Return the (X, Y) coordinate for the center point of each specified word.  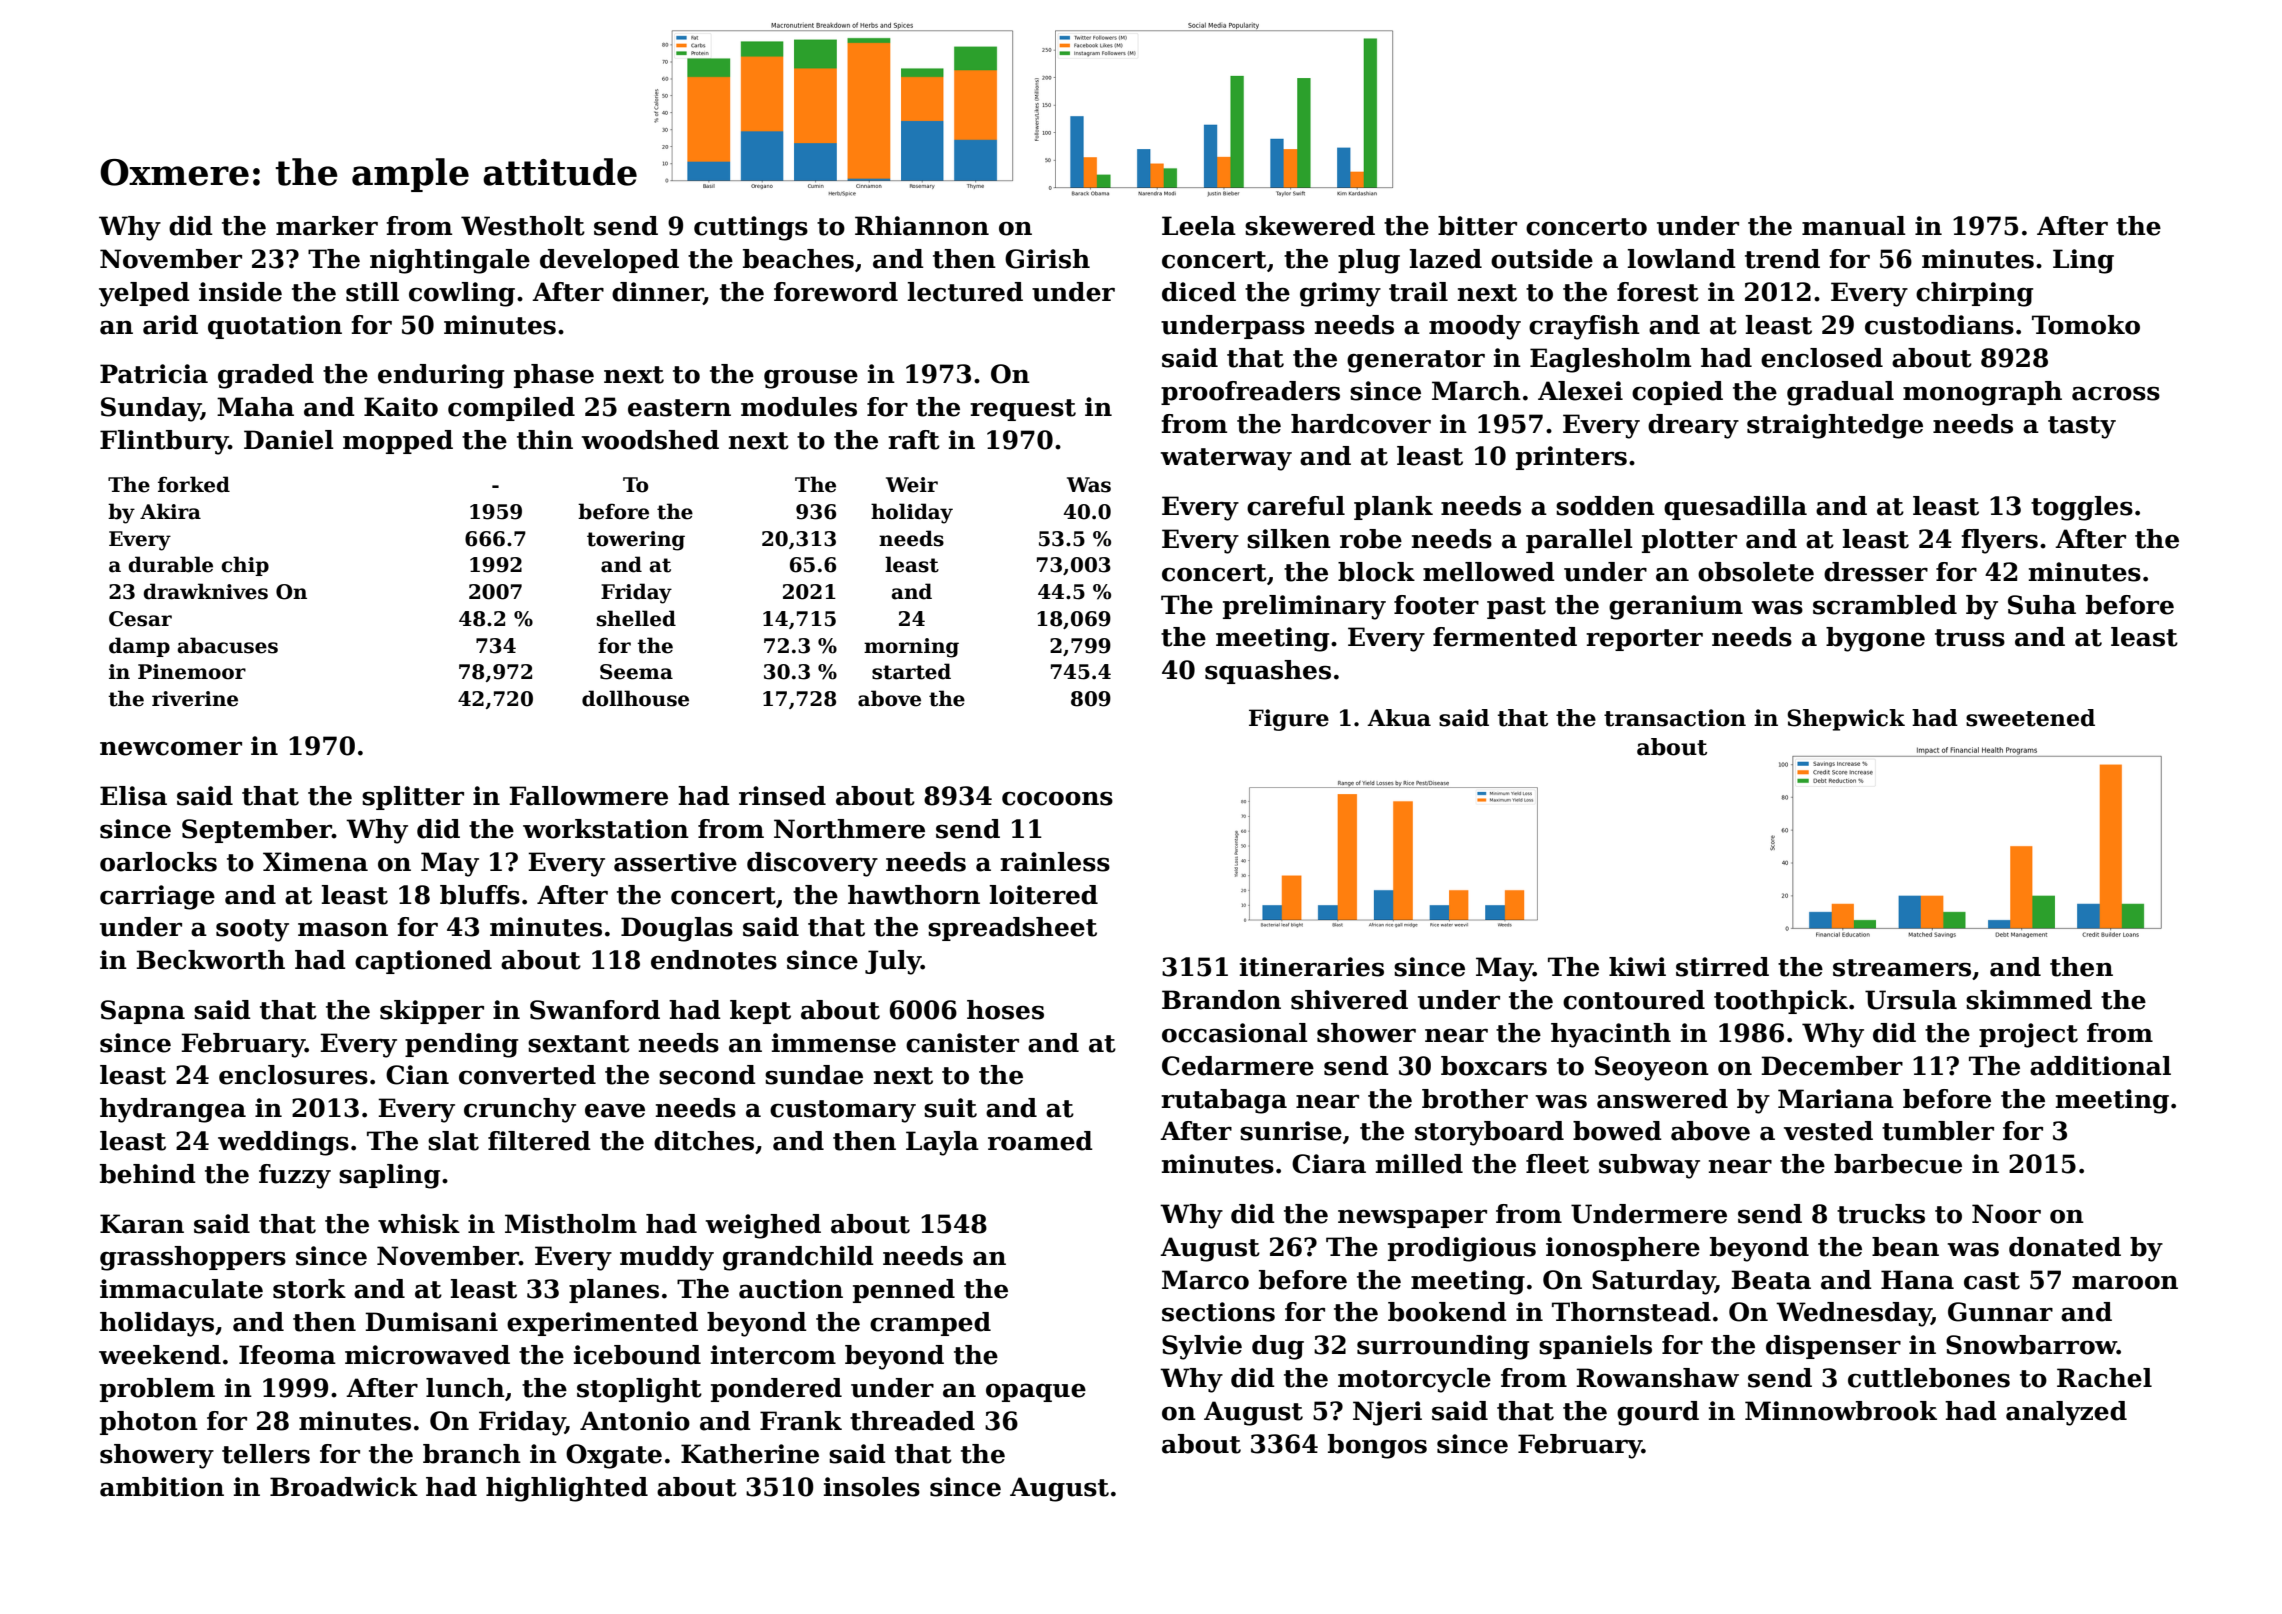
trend (1782, 259)
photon (149, 1423)
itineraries (1312, 967)
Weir (912, 485)
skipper (432, 1012)
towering (636, 541)
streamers (1902, 968)
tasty (2082, 427)
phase (554, 376)
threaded (912, 1421)
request (1023, 410)
